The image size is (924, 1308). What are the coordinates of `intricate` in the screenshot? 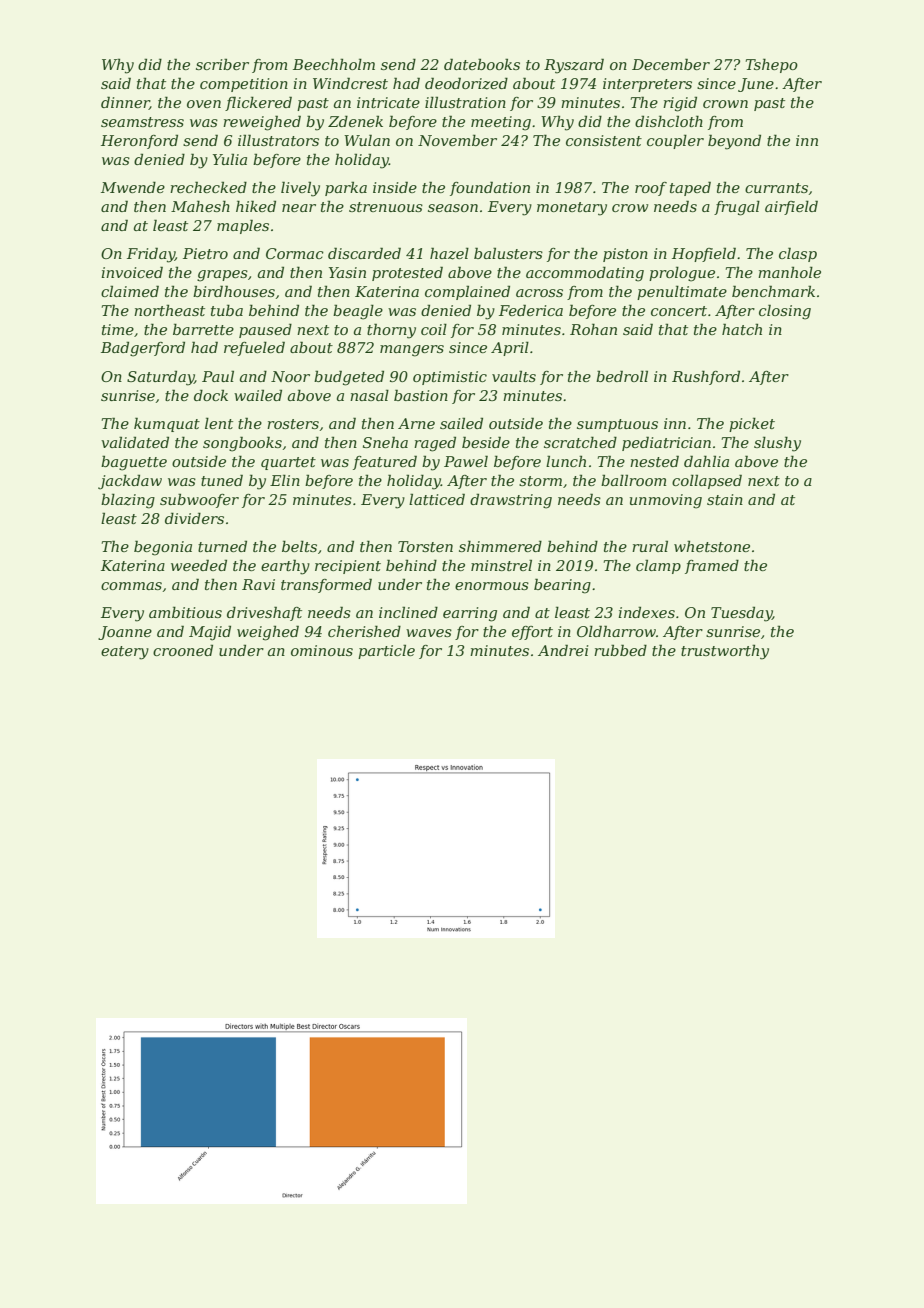 It's located at (388, 102).
